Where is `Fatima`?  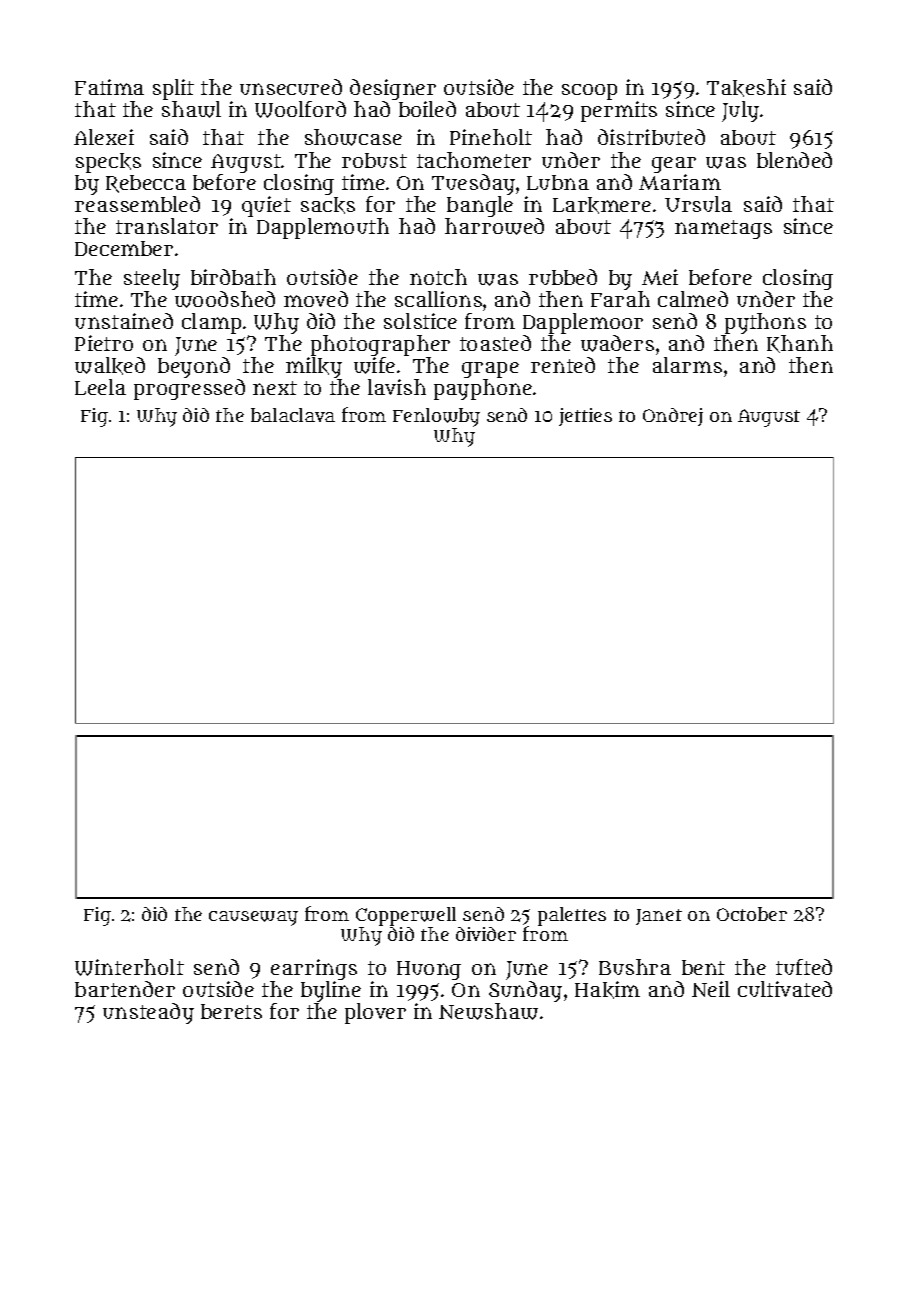 Fatima is located at coordinates (109, 87).
